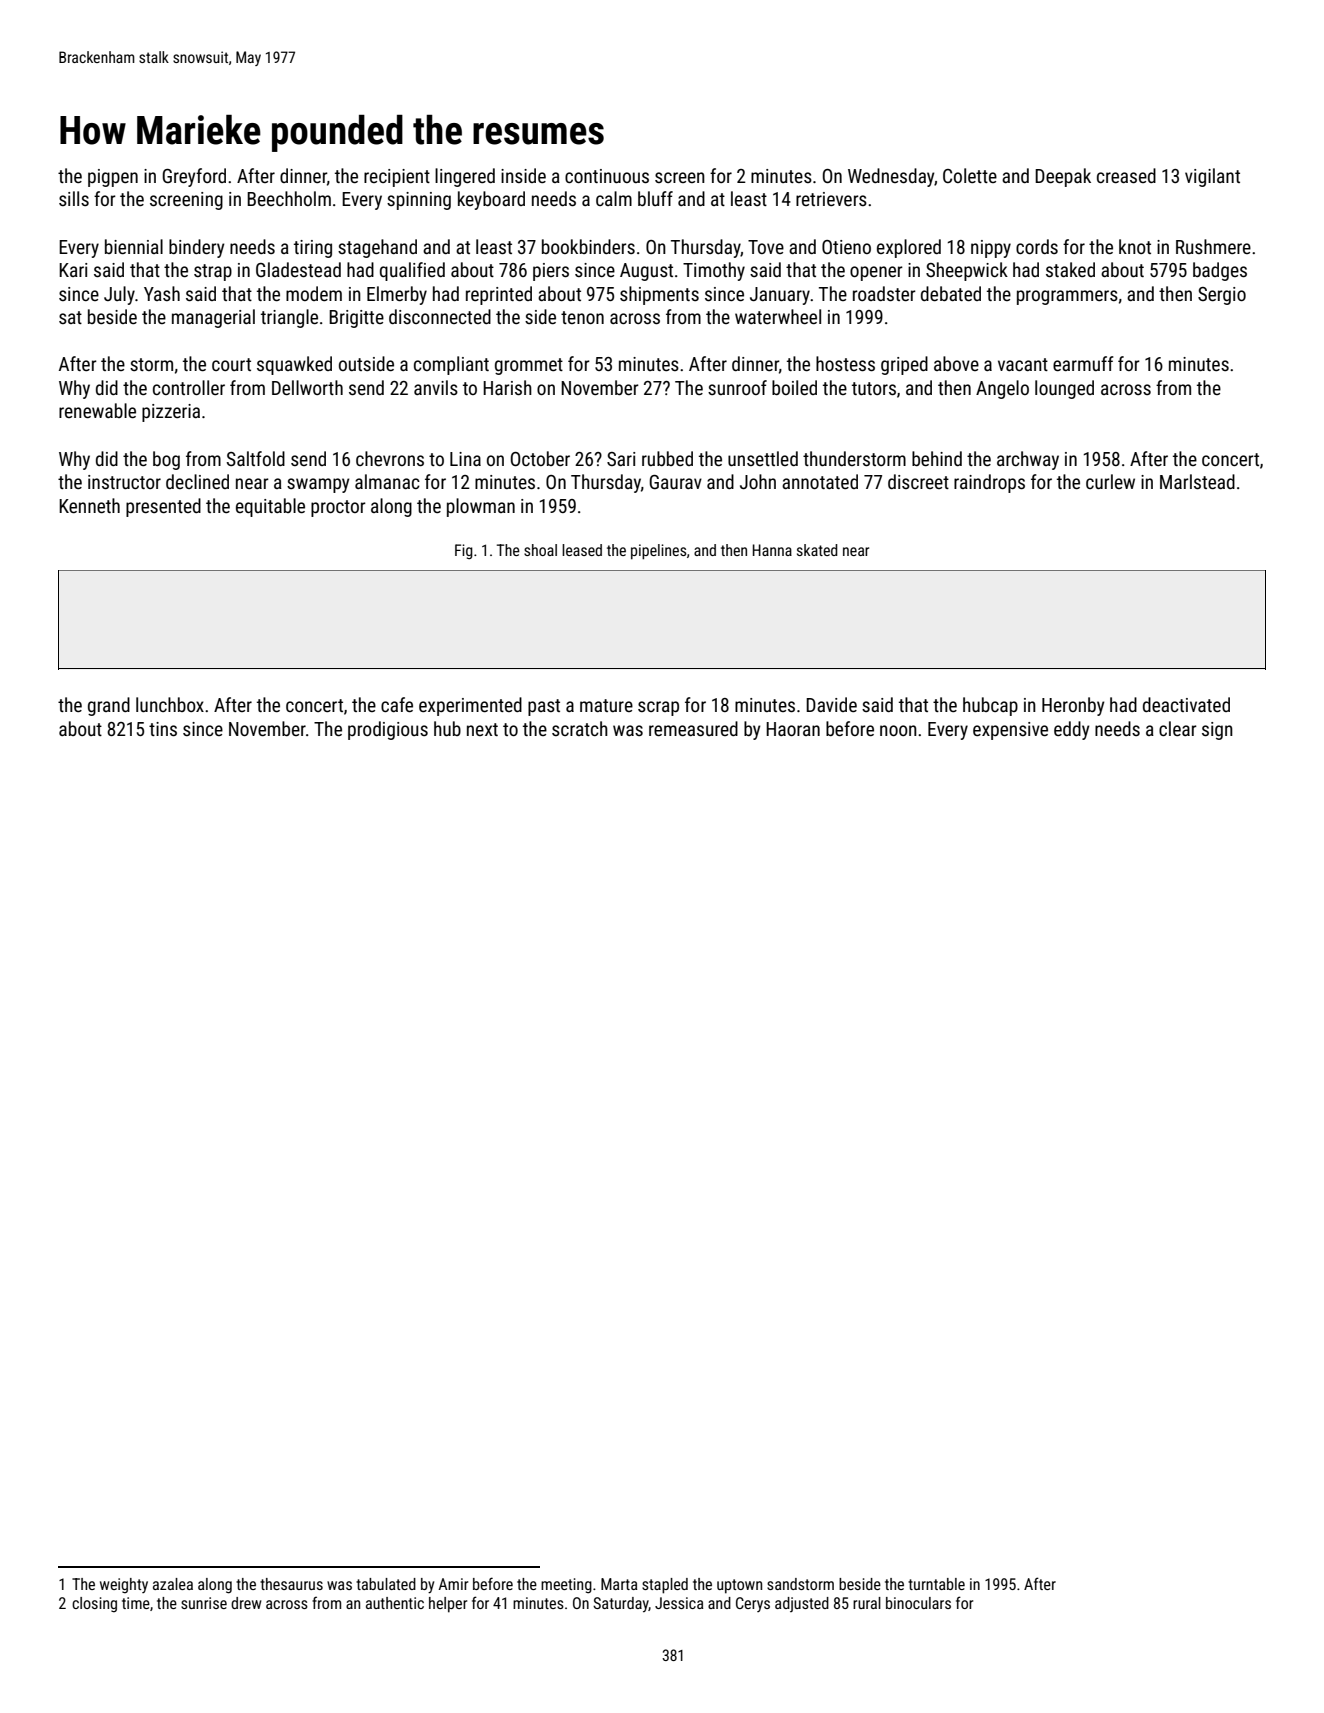 This document has width=1324, height=1713. What do you see at coordinates (163, 729) in the document?
I see `tins` at bounding box center [163, 729].
